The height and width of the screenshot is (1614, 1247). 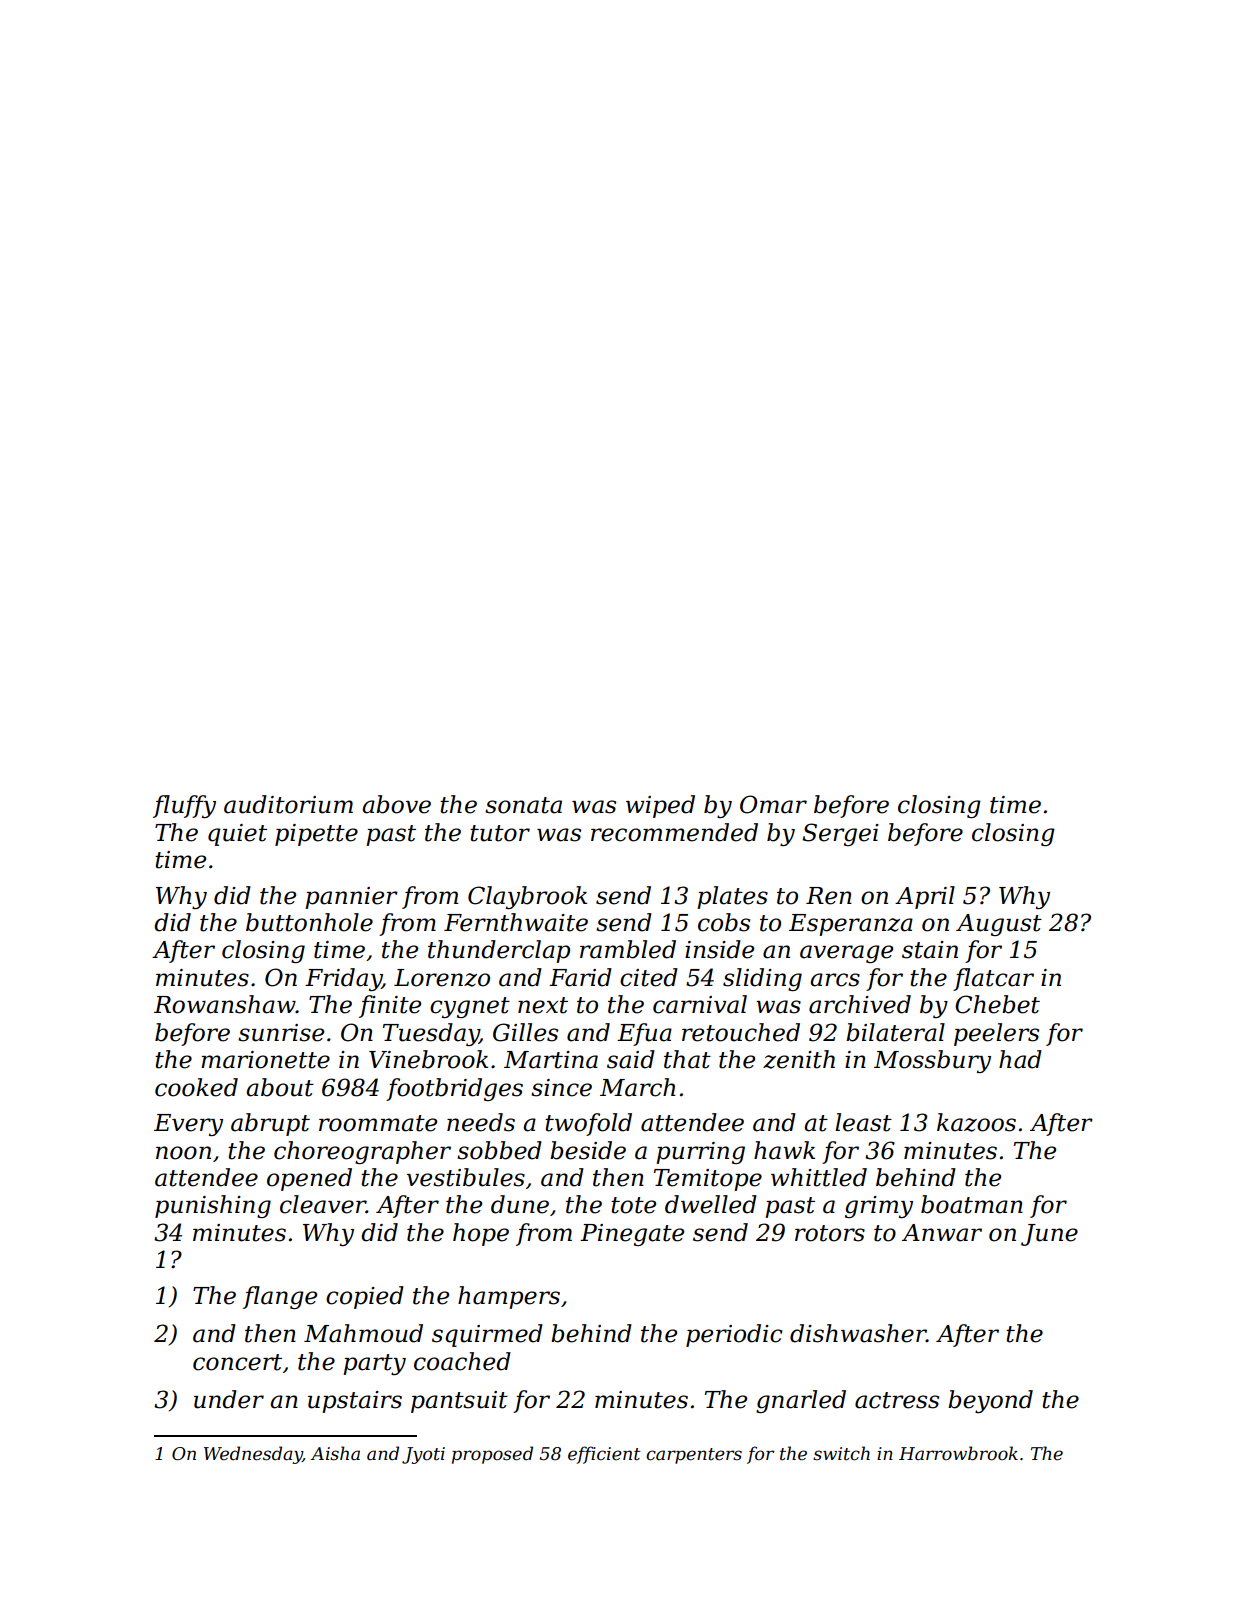 I want to click on Sergei, so click(x=840, y=834).
